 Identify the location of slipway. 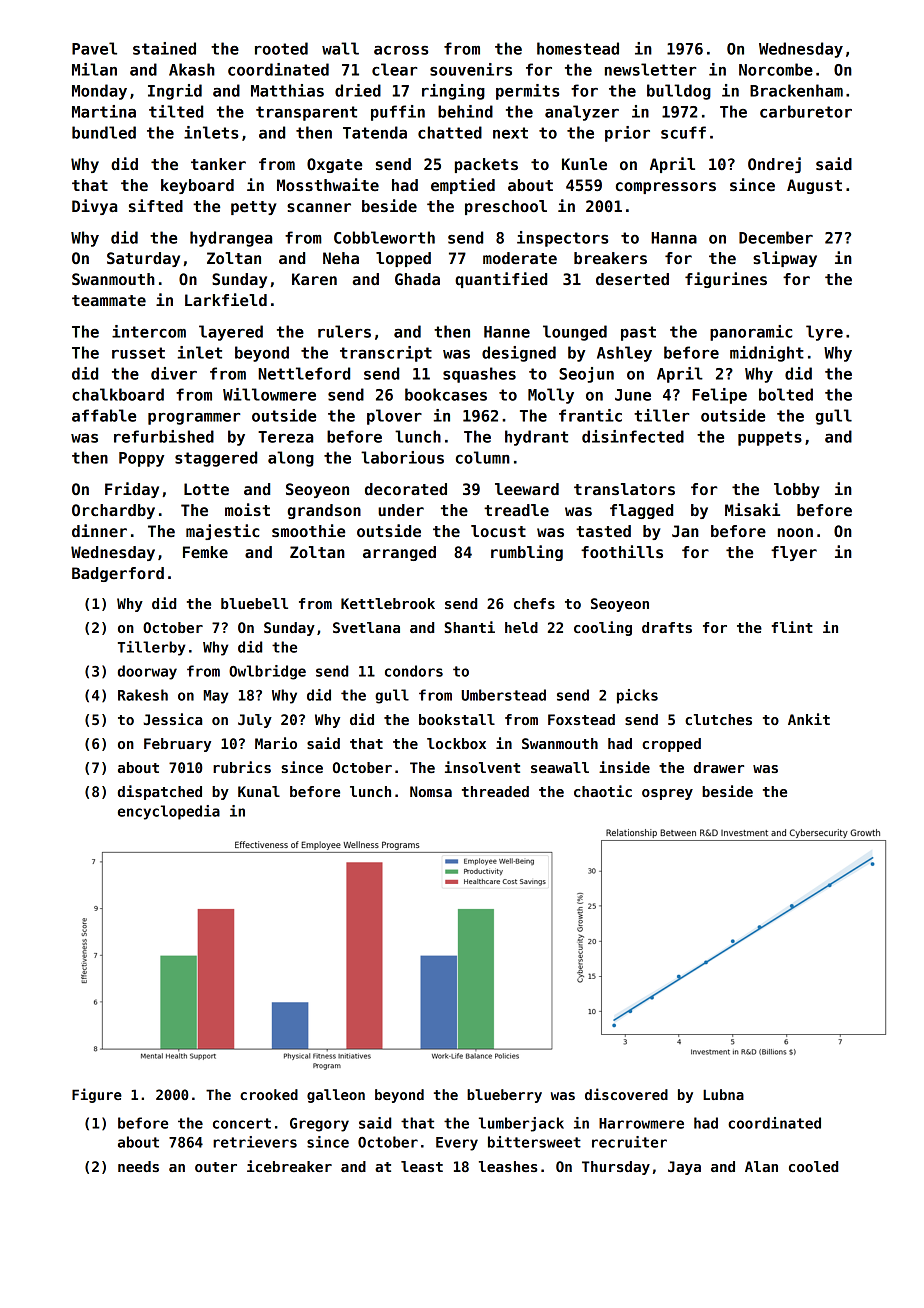
(785, 259).
